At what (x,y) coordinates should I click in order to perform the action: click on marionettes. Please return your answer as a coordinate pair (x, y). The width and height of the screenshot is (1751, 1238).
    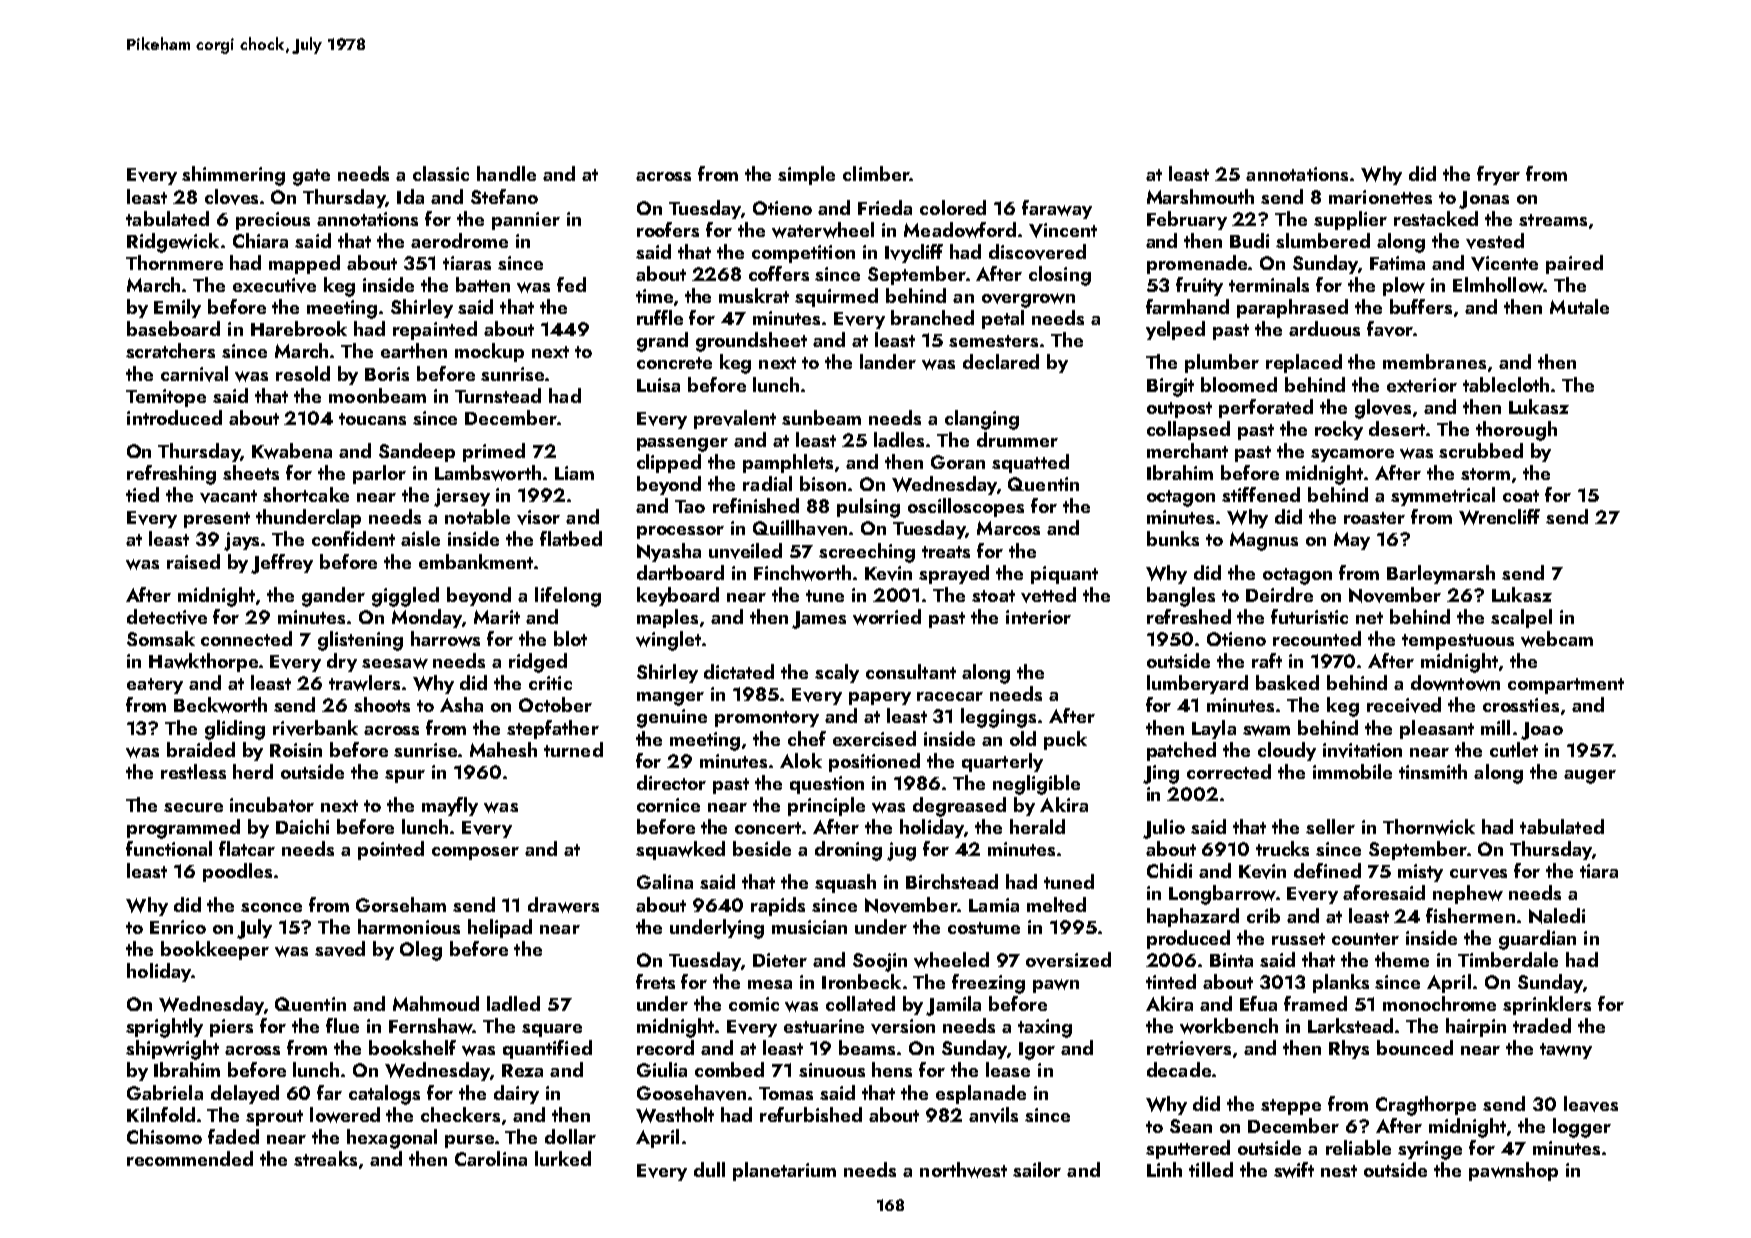
    Looking at the image, I should click on (1380, 197).
